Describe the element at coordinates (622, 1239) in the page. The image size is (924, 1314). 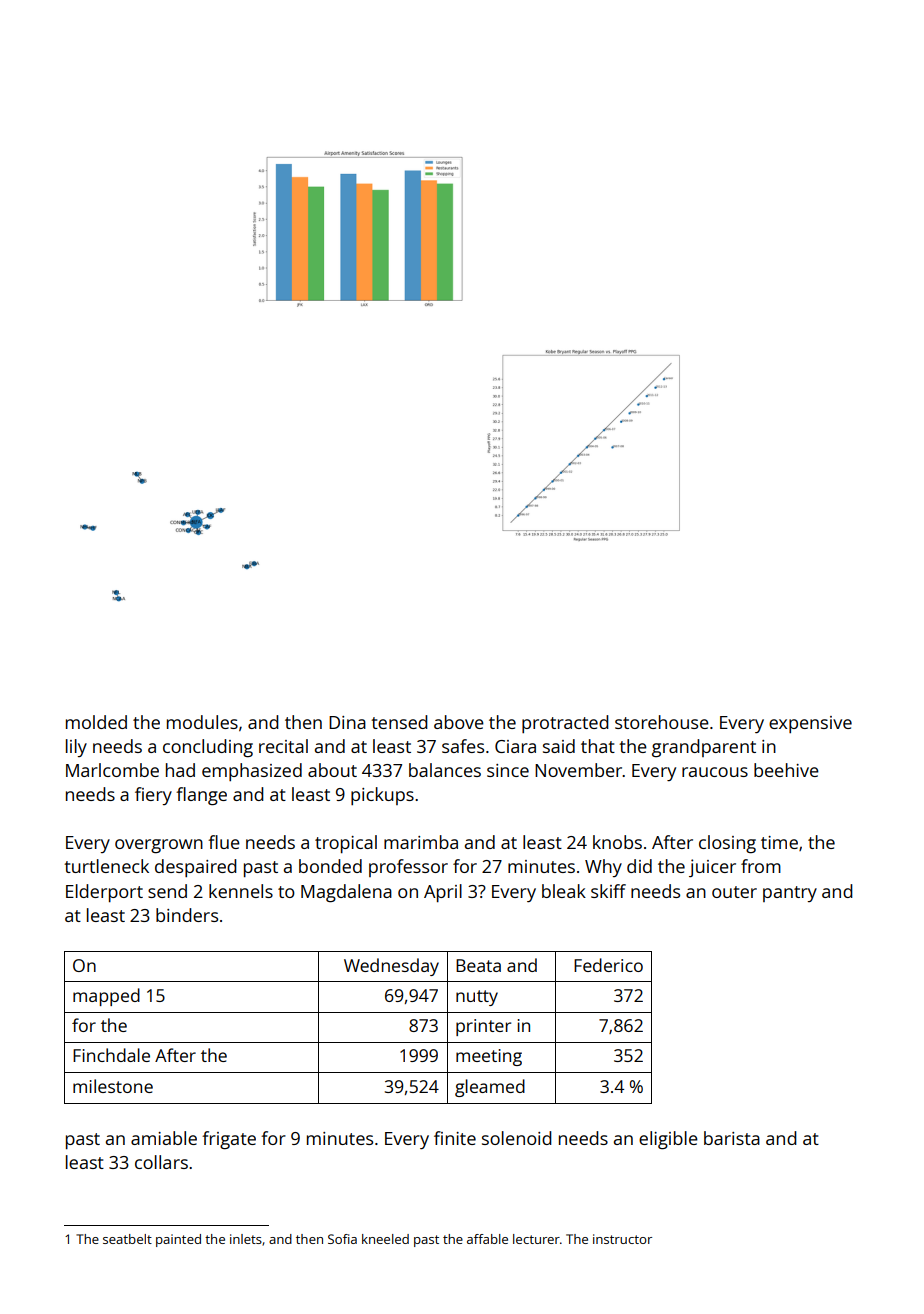
I see `instructor` at that location.
